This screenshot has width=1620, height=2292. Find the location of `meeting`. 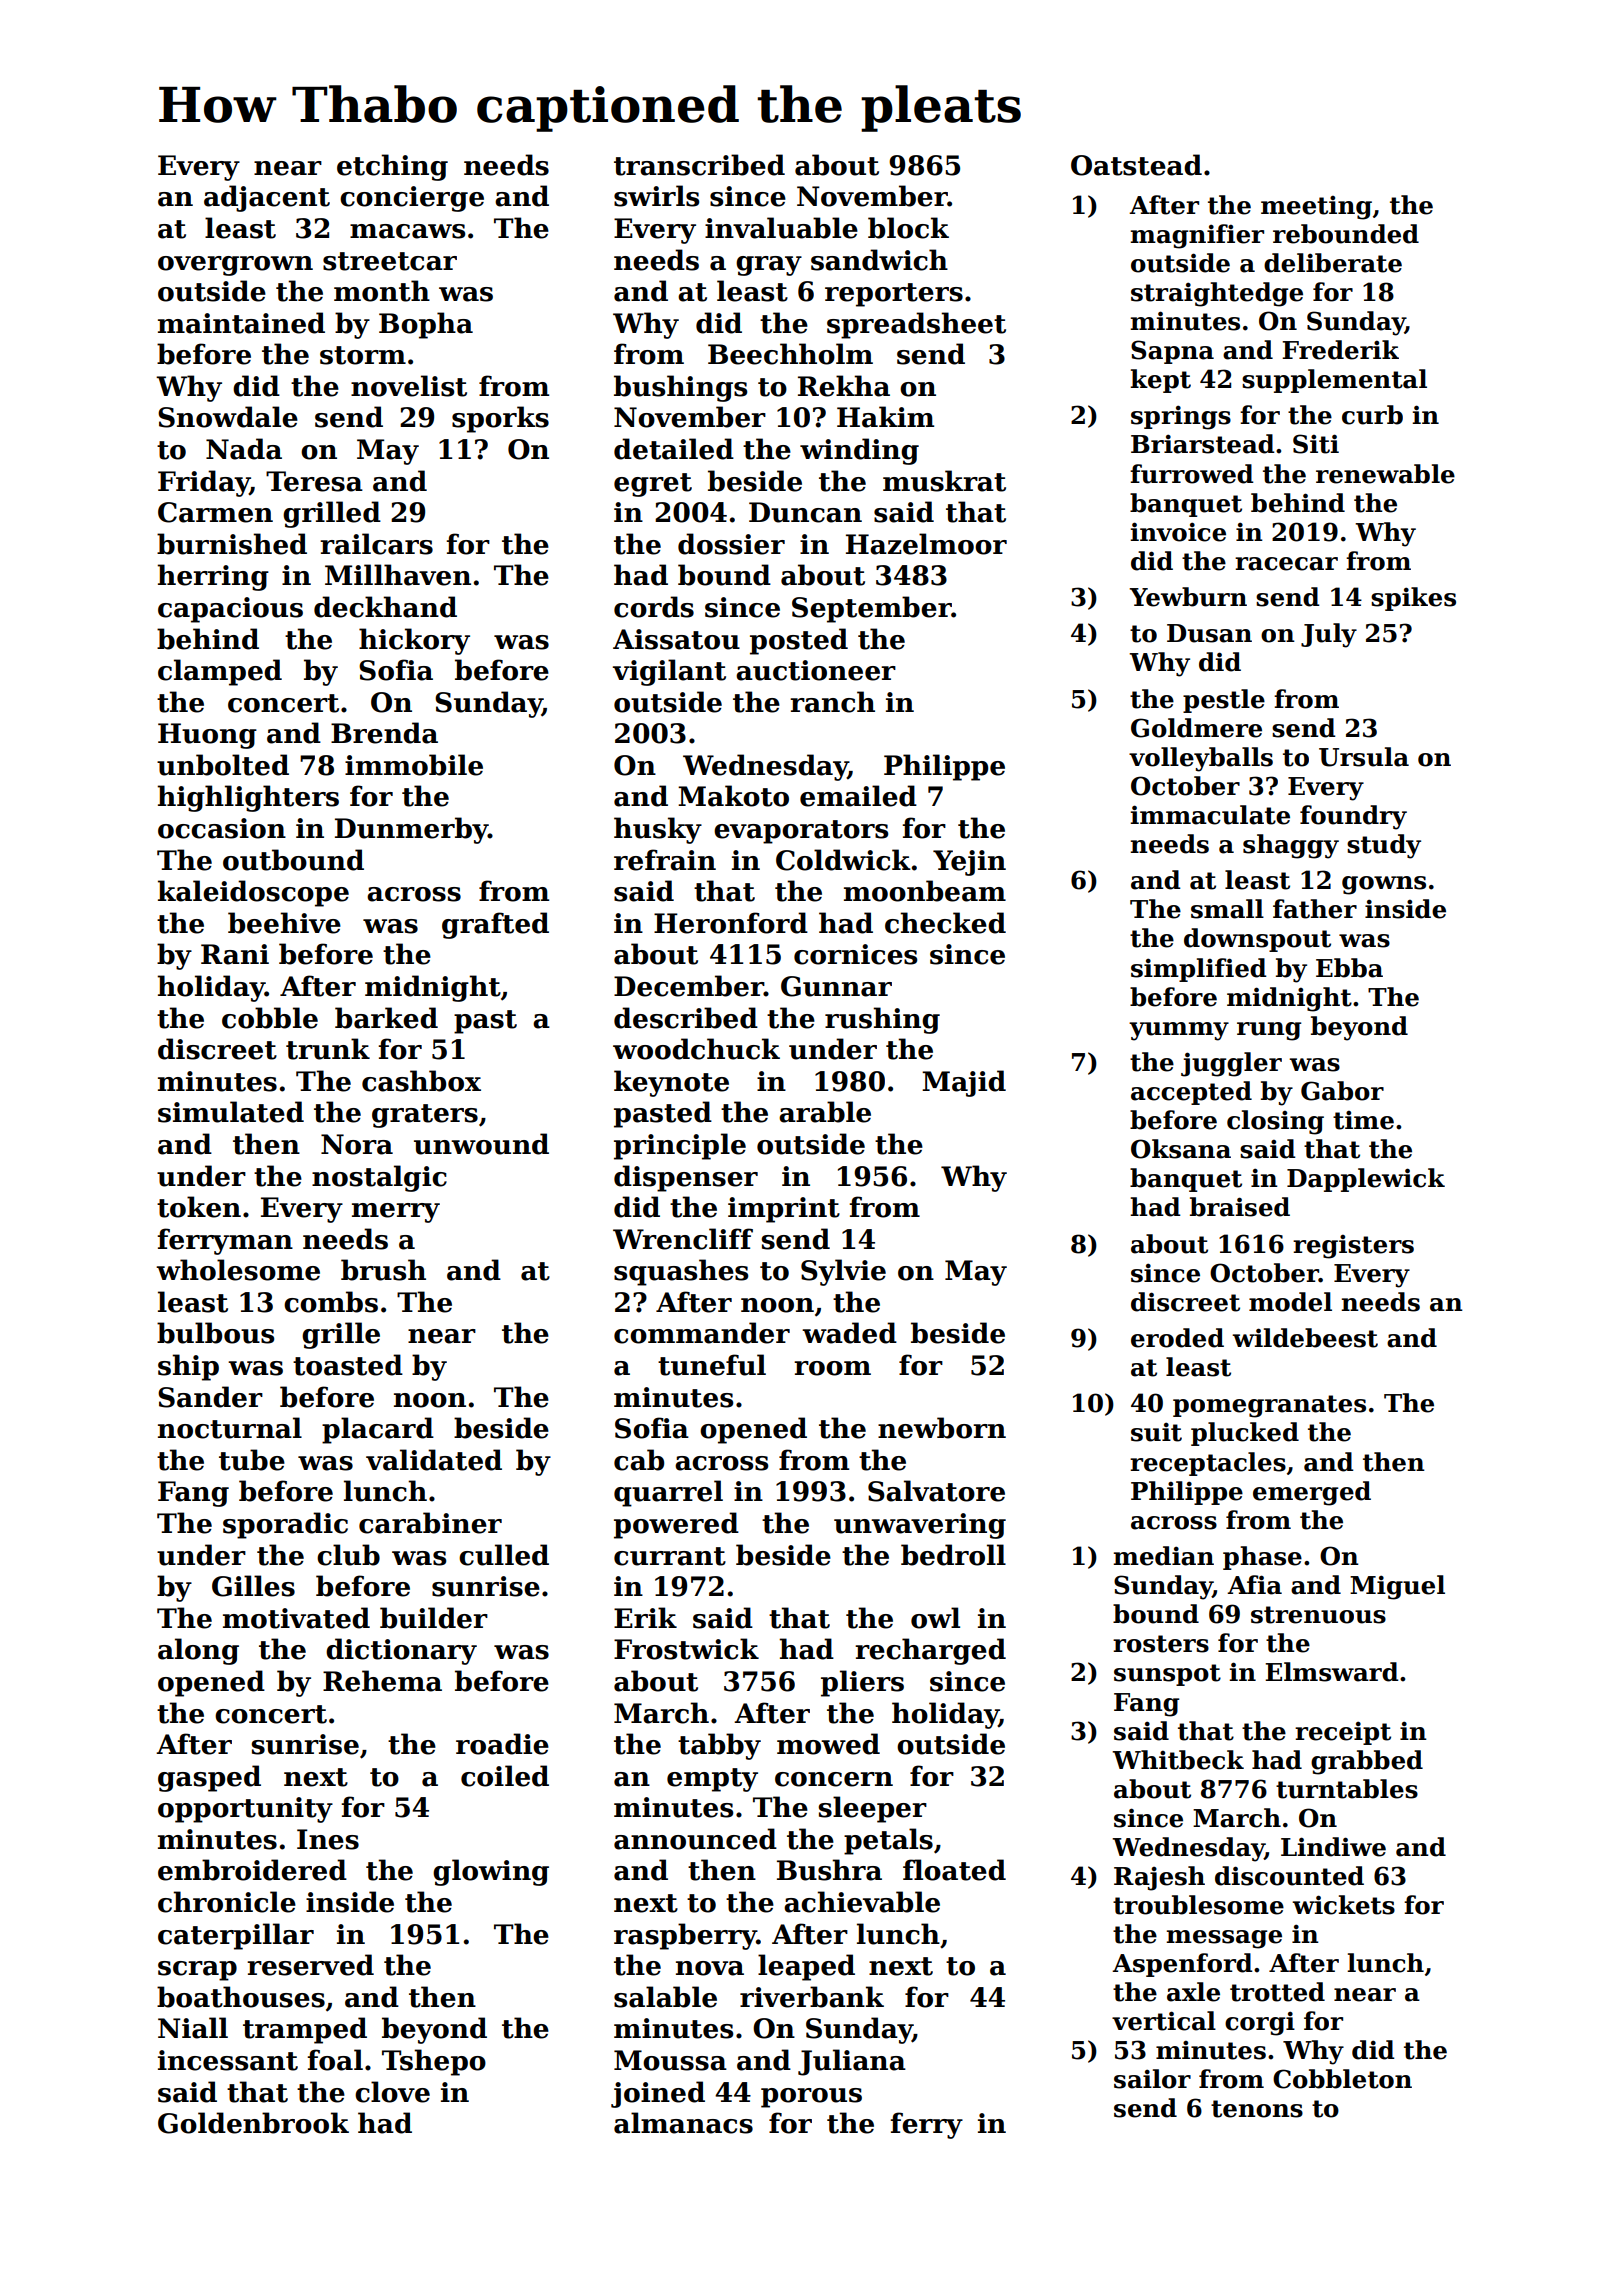

meeting is located at coordinates (1316, 208).
